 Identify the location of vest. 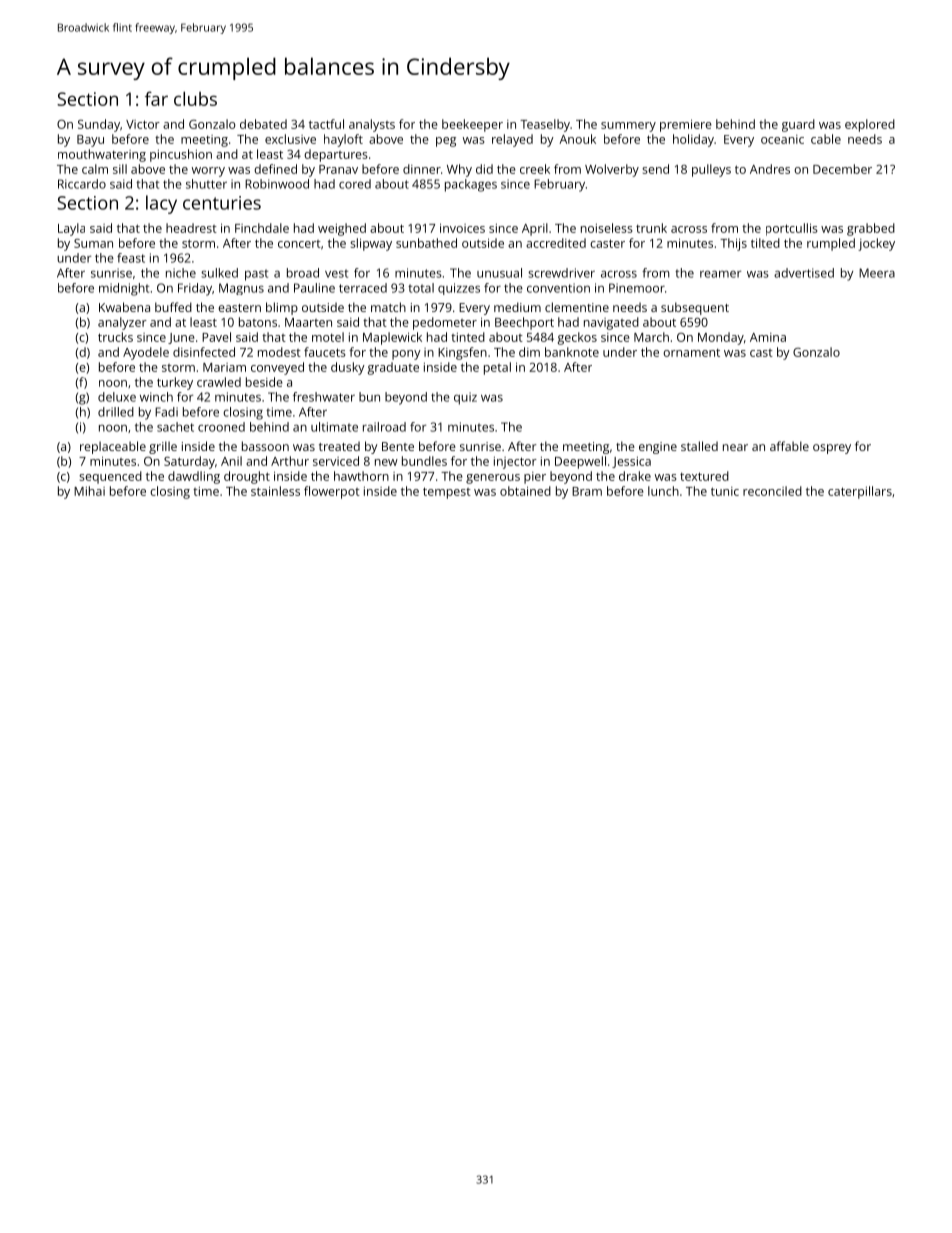
(336, 273).
